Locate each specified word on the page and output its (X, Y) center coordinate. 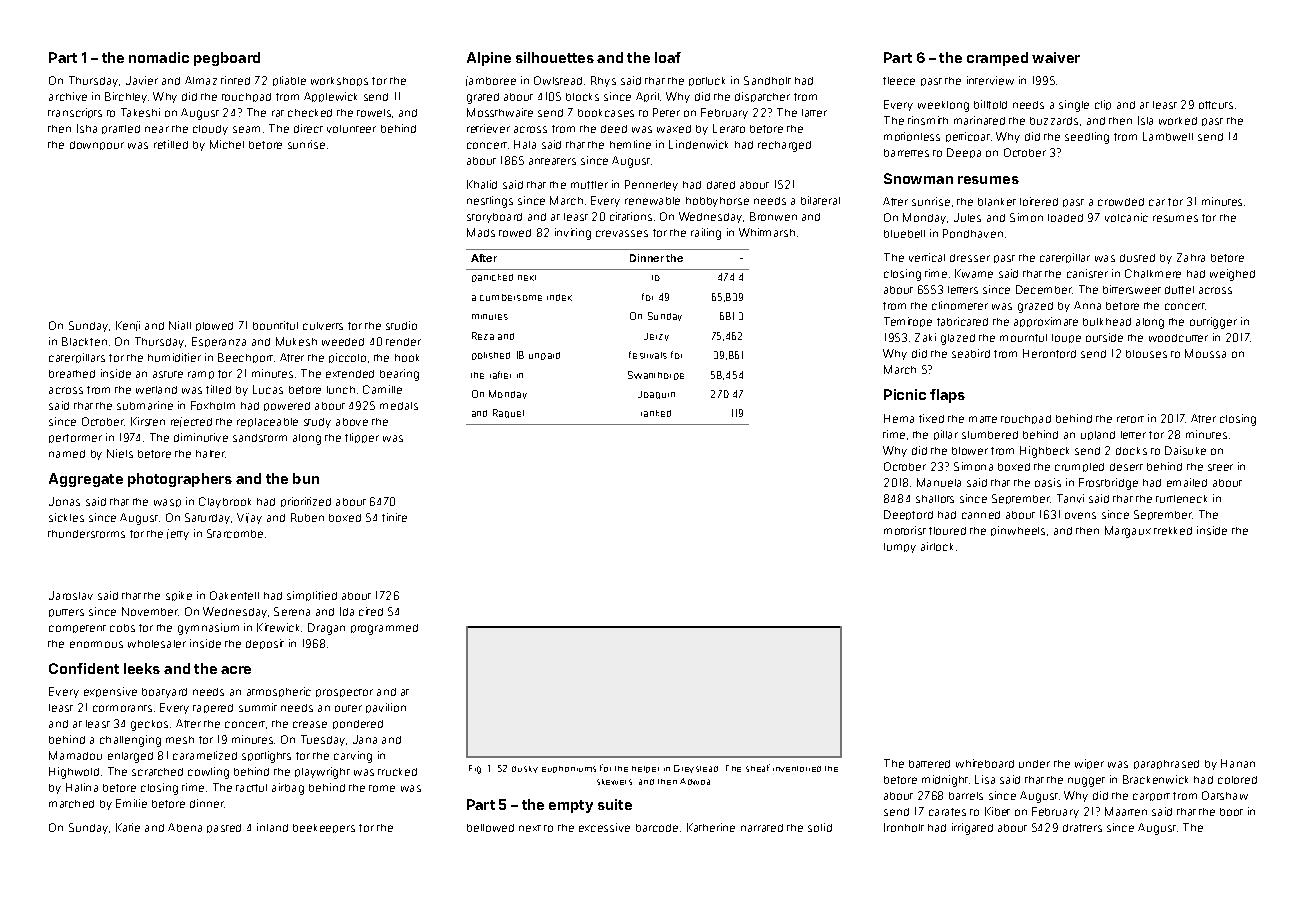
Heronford (1049, 353)
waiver (1056, 57)
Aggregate (86, 480)
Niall (180, 325)
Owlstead (558, 80)
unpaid (544, 356)
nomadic (159, 57)
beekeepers (324, 828)
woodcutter (1178, 338)
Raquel (508, 413)
